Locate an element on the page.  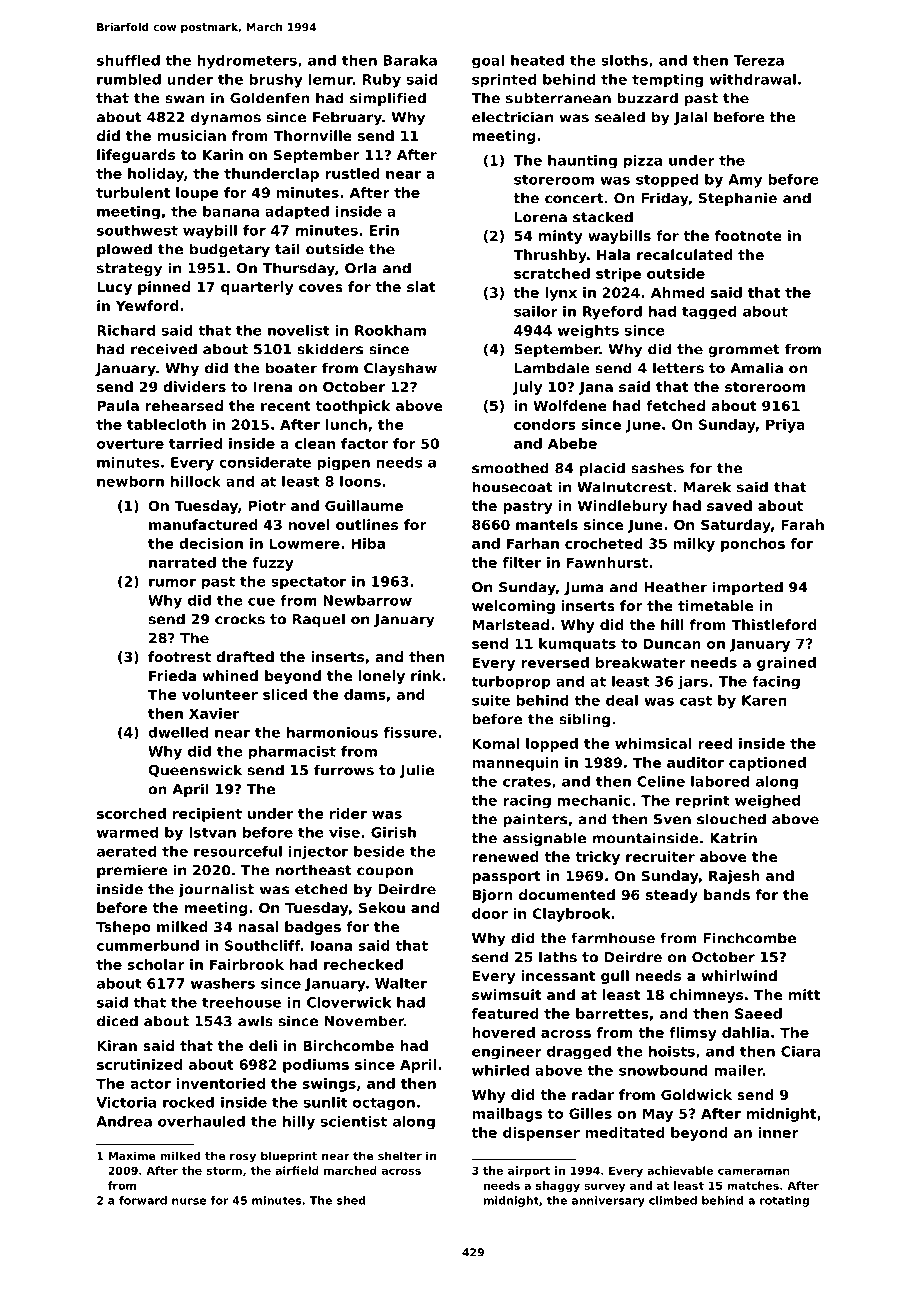
forward is located at coordinates (143, 1200).
